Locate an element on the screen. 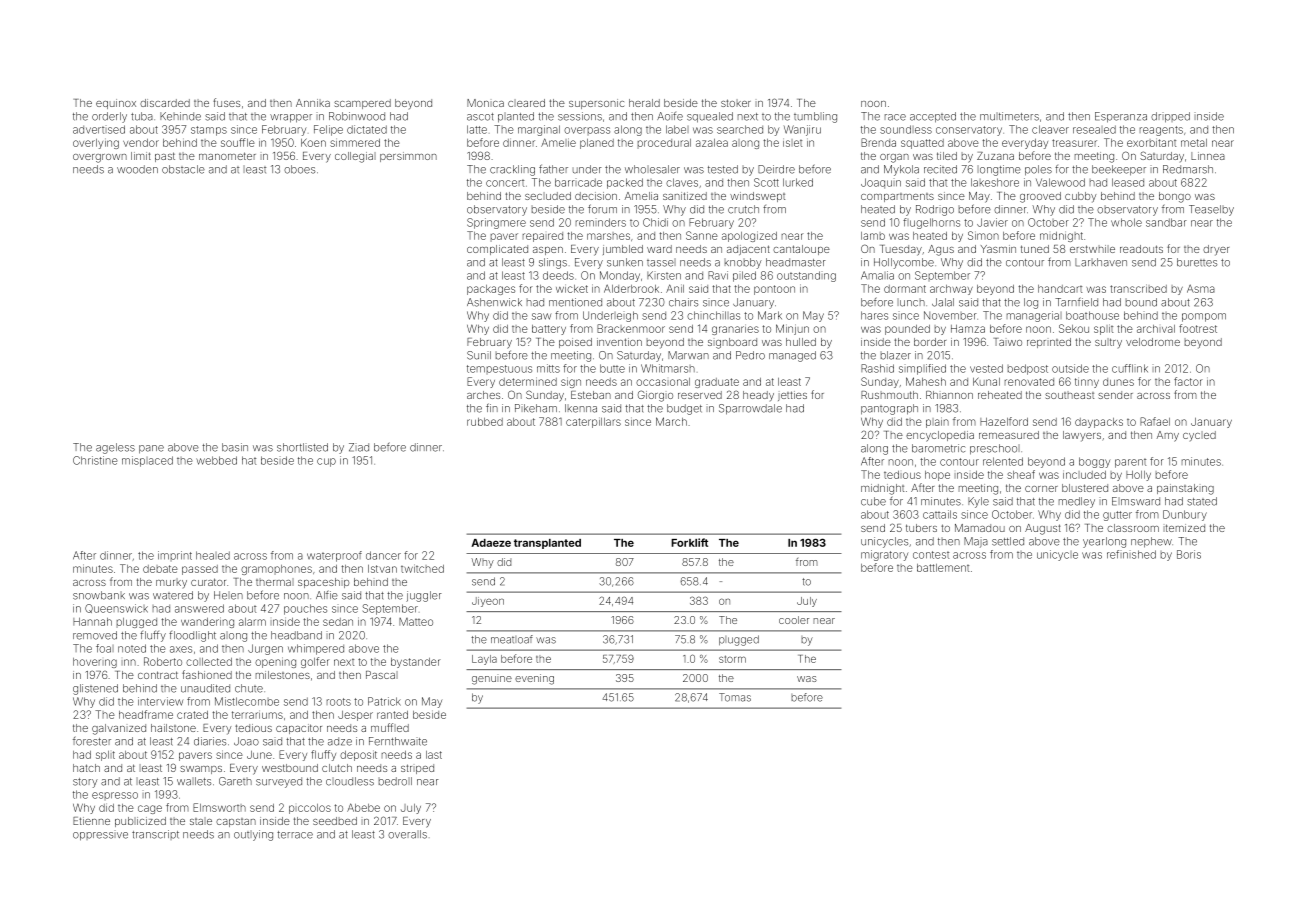 This screenshot has height=924, width=1308. Tomas is located at coordinates (735, 697).
